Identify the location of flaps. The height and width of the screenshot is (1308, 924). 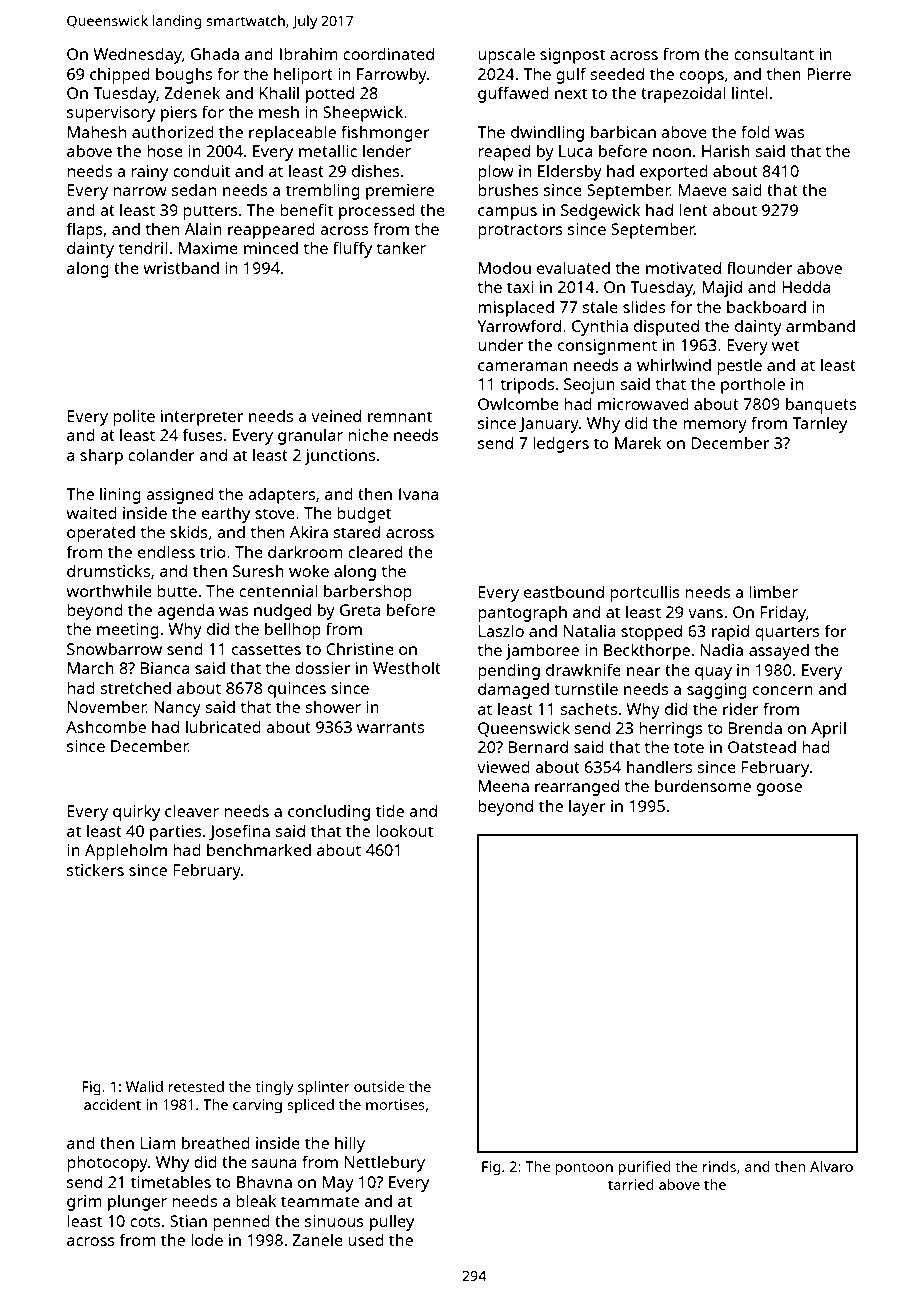
(85, 230).
